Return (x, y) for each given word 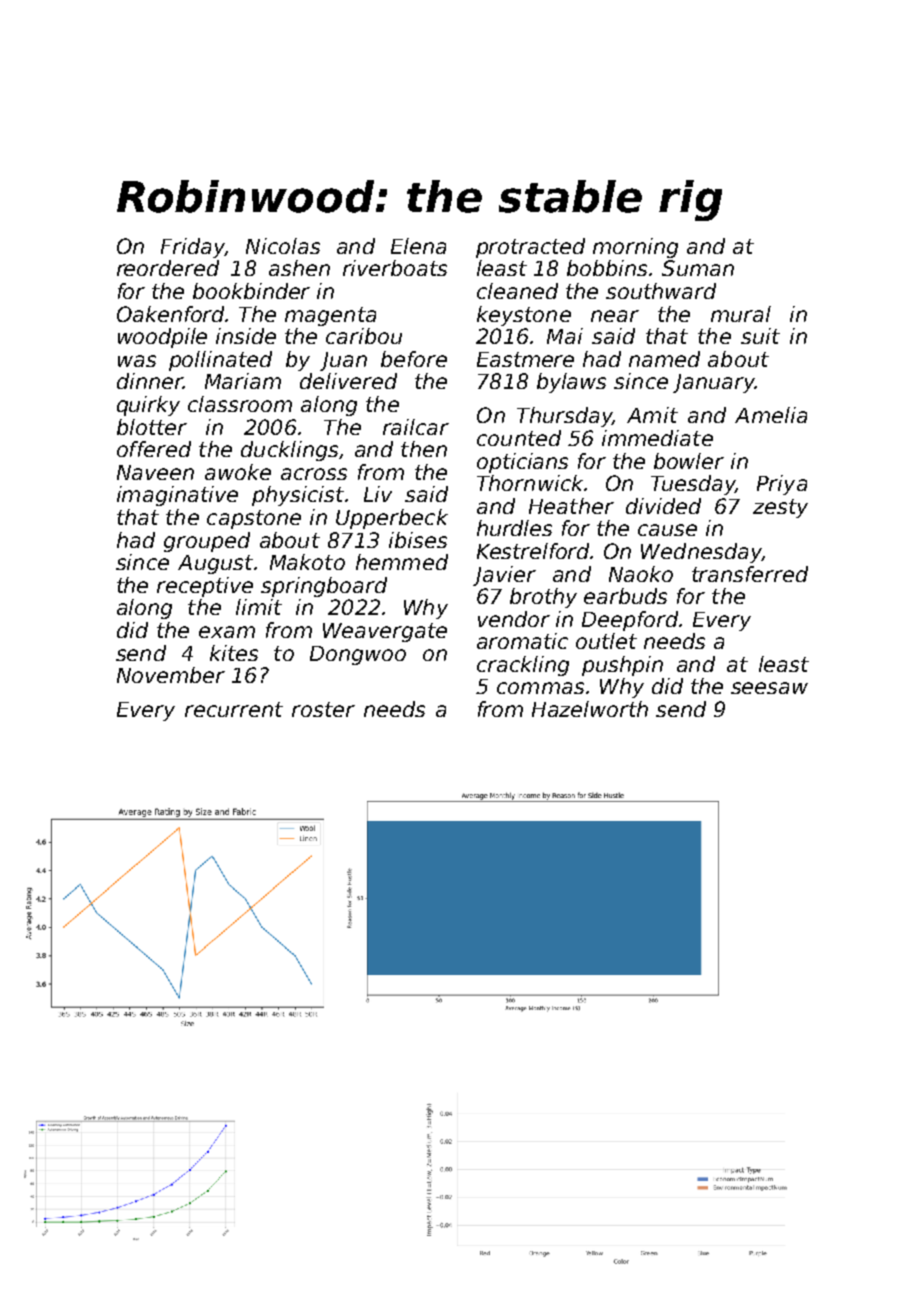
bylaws (571, 383)
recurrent (234, 709)
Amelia (771, 415)
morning (635, 248)
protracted (530, 248)
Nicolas (283, 246)
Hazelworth (590, 709)
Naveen (155, 472)
